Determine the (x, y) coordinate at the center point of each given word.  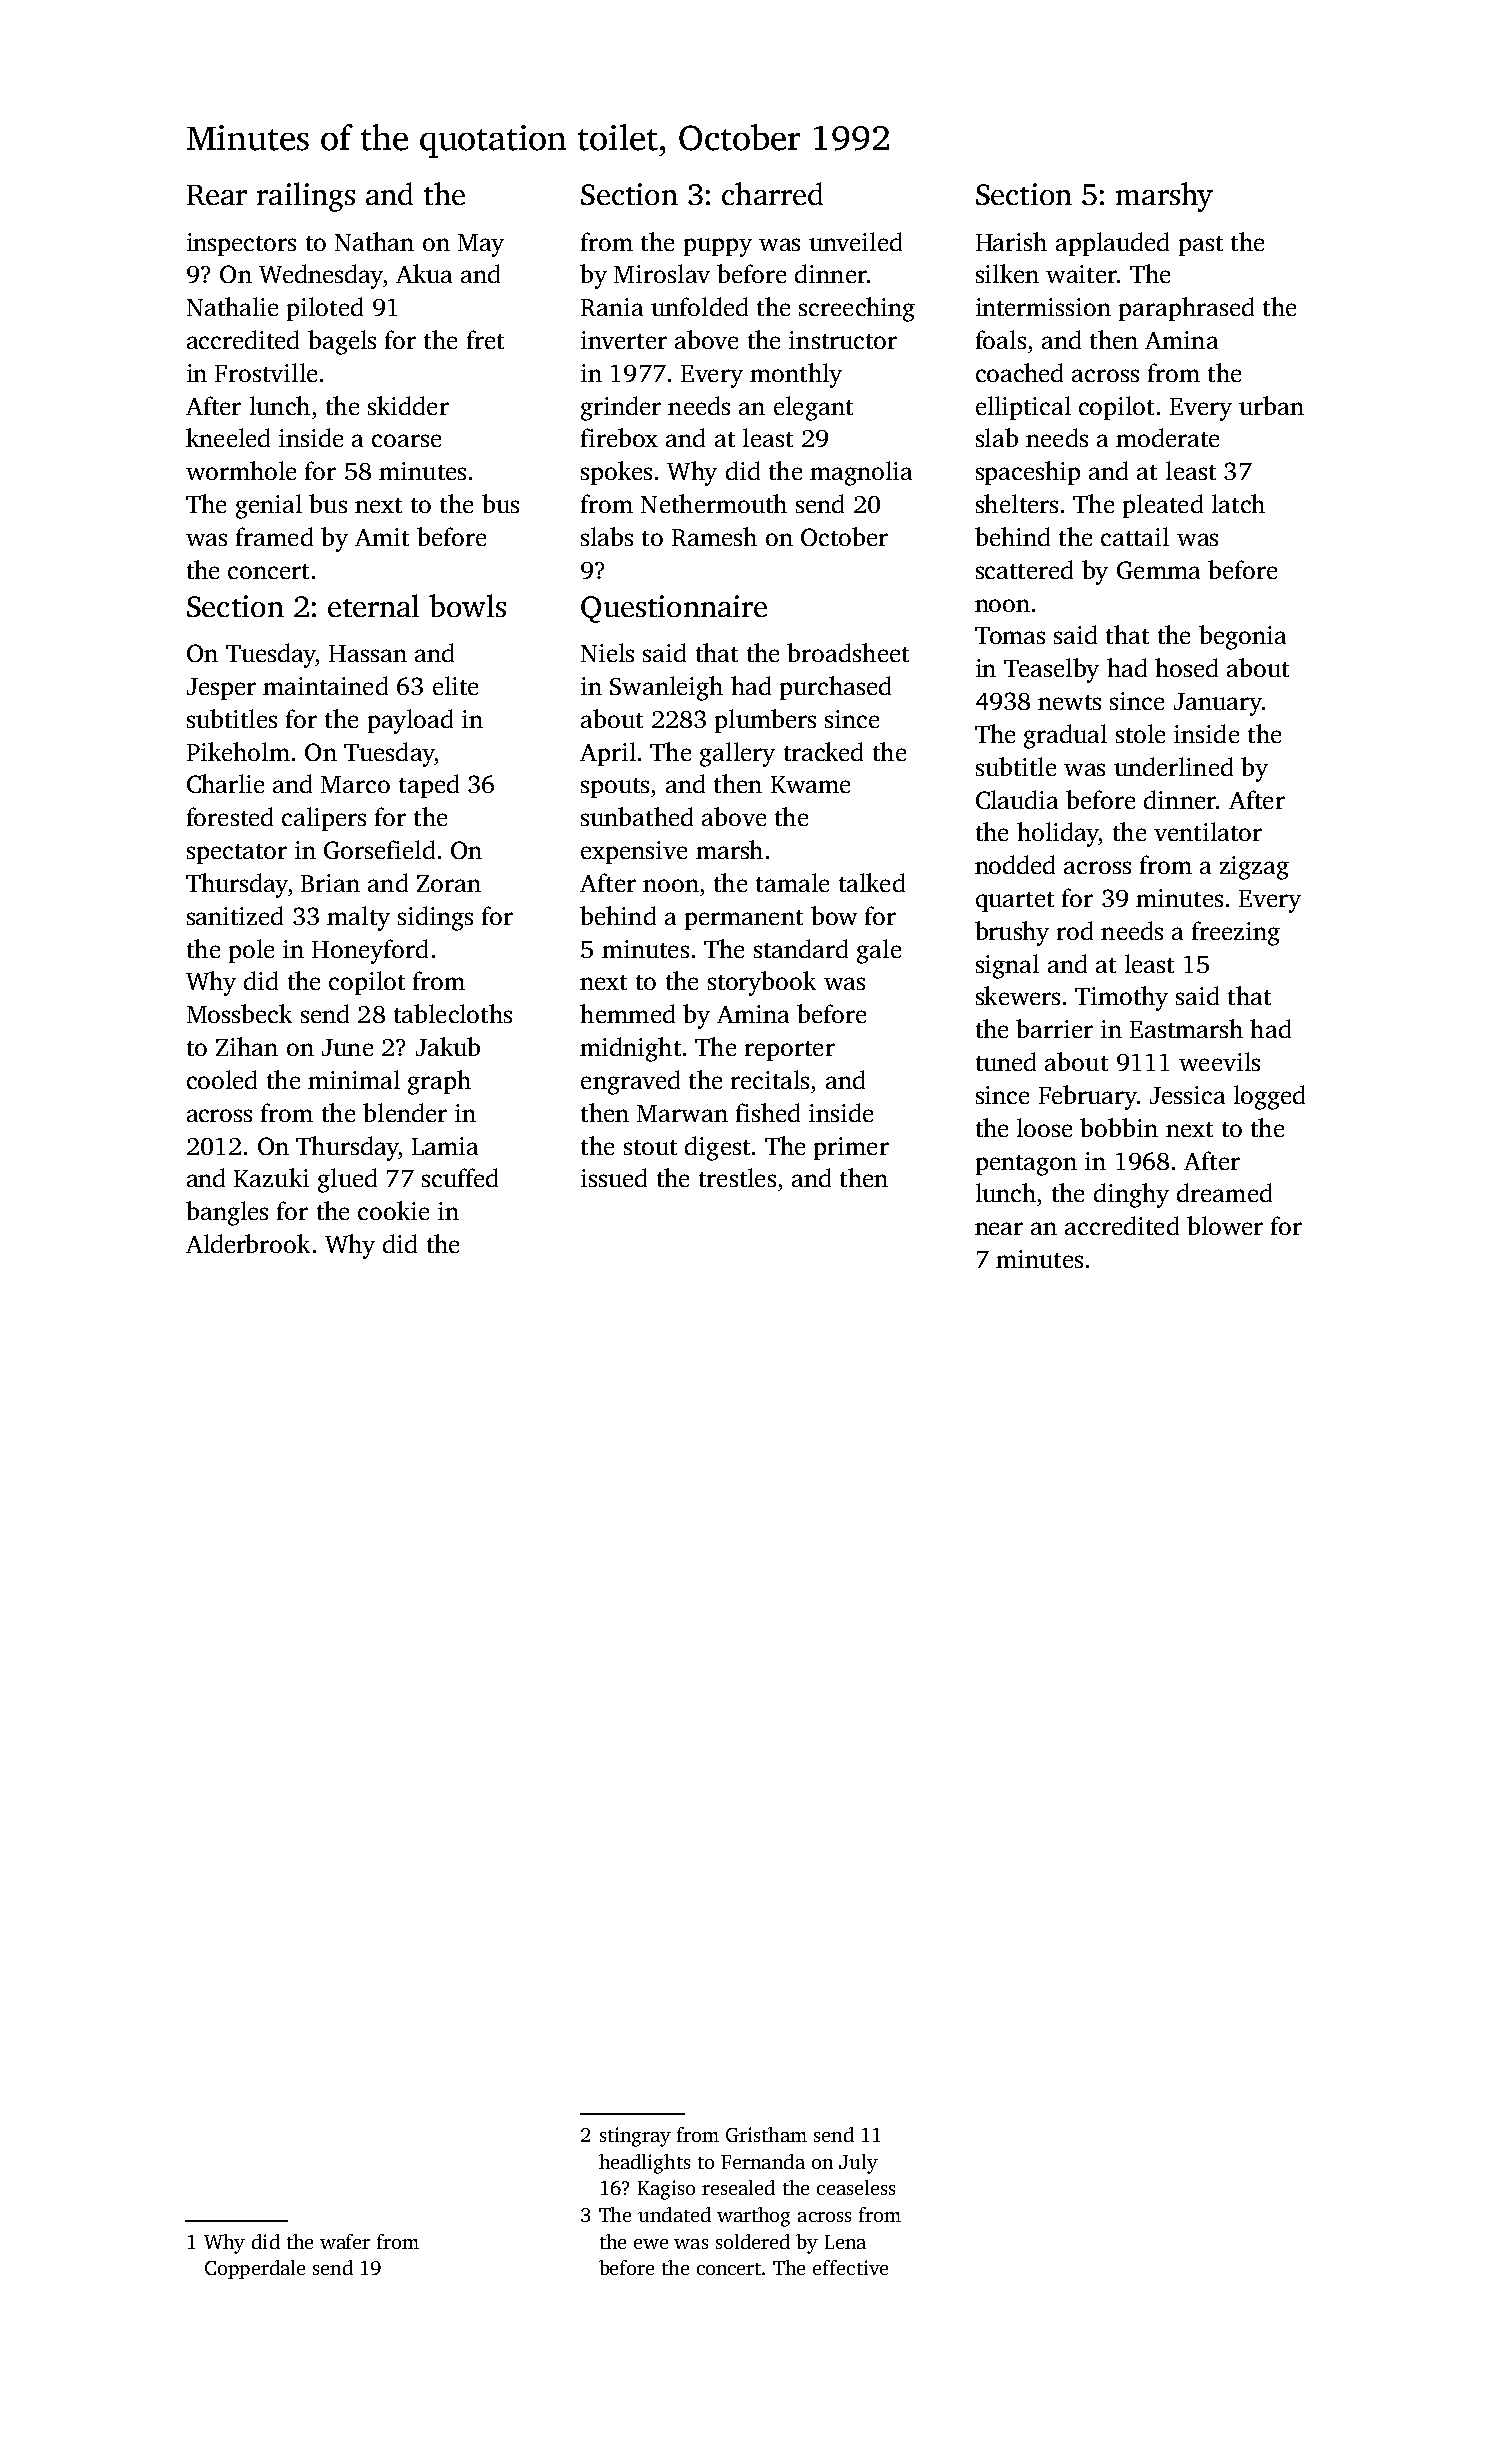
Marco (355, 784)
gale (879, 951)
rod (1075, 930)
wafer (345, 2241)
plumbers (765, 721)
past (1201, 246)
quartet (1015, 902)
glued (347, 1180)
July (858, 2164)
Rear (217, 195)
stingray (635, 2137)
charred (772, 193)
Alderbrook (248, 1243)
